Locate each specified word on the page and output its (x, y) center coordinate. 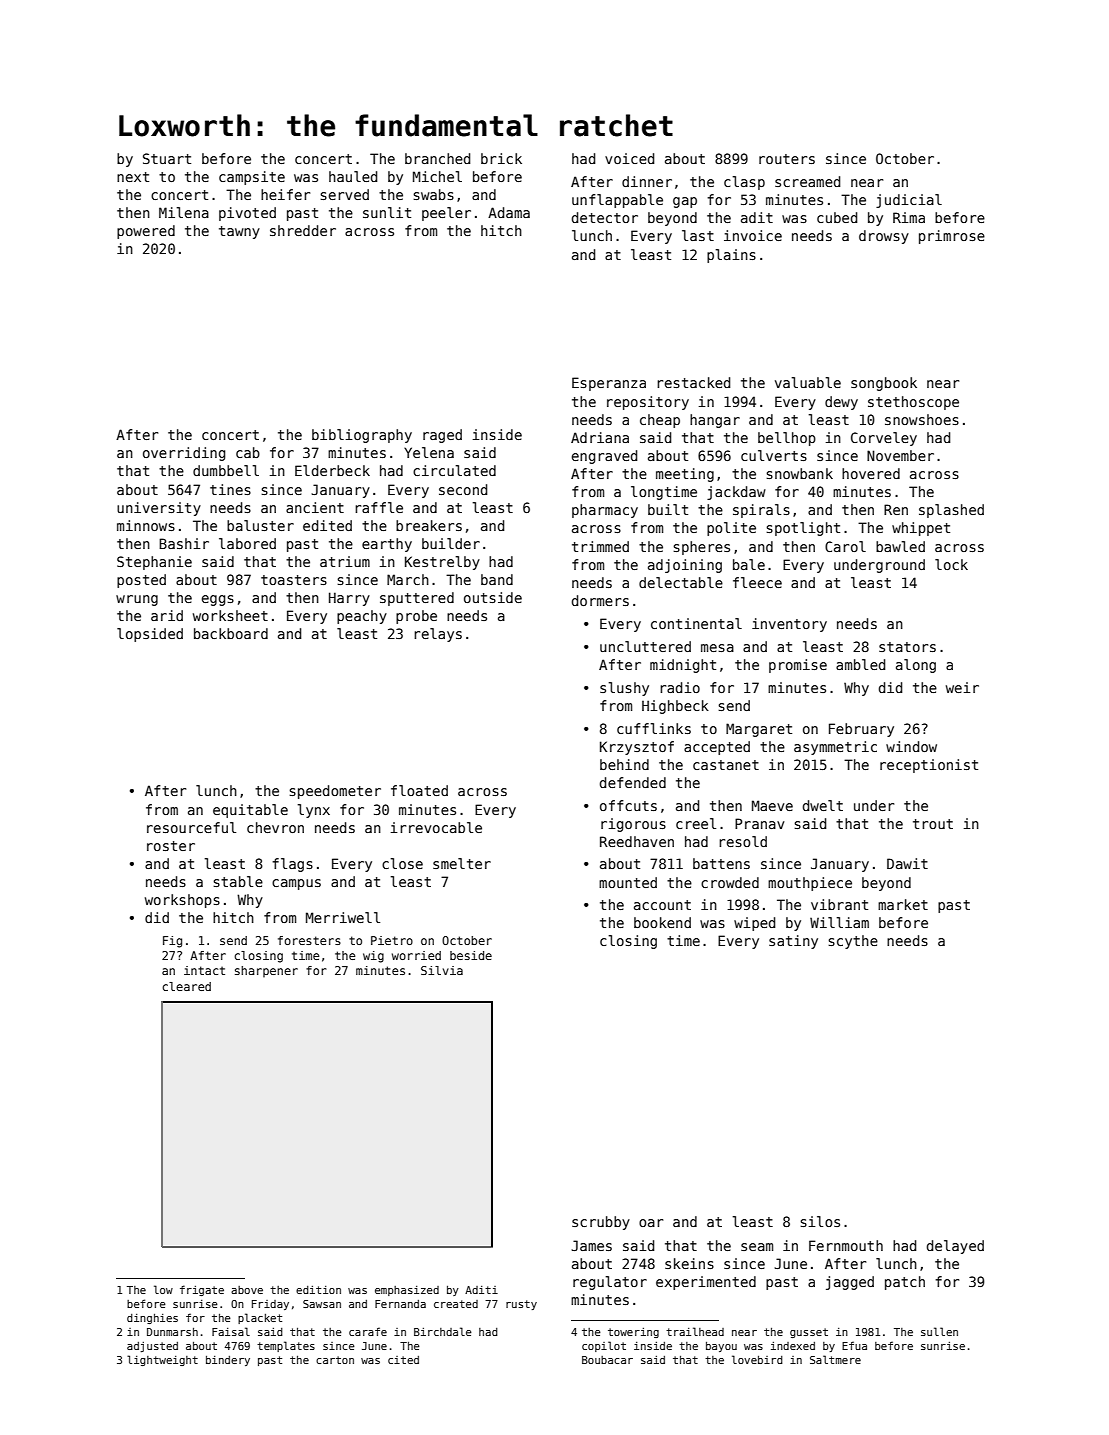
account (662, 905)
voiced (629, 158)
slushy (624, 689)
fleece (757, 582)
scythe (853, 942)
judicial (909, 201)
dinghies (152, 1319)
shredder (303, 230)
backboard (231, 633)
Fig (172, 942)
